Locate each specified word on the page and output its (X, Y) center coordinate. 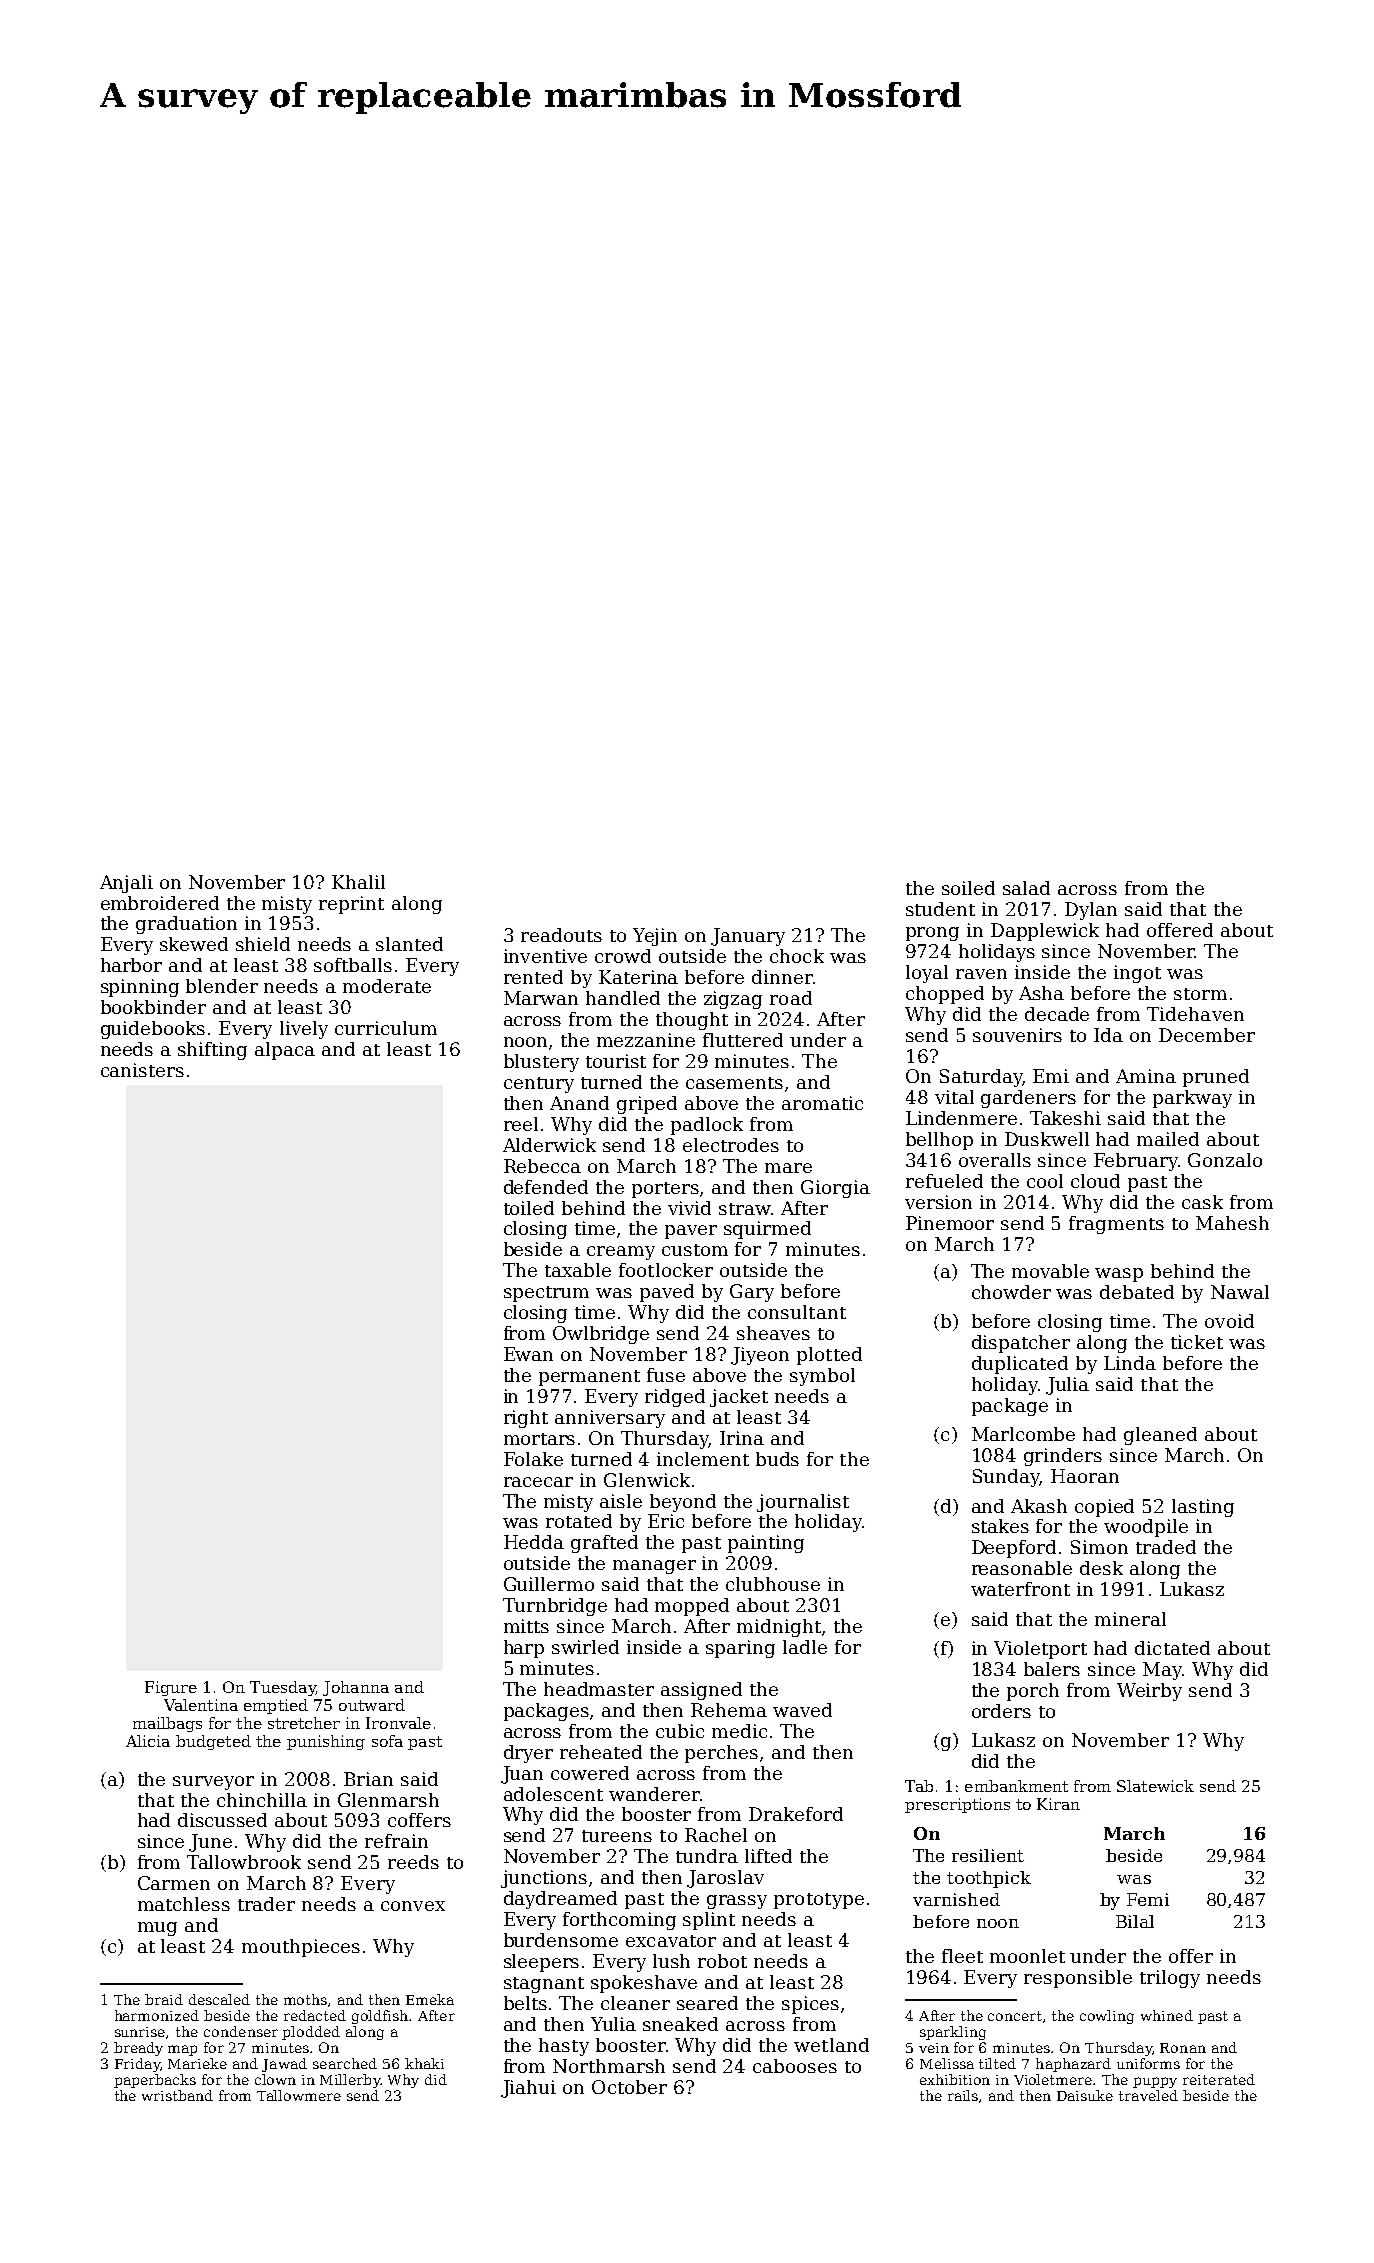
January (748, 937)
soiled (968, 888)
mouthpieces (301, 1948)
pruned (1216, 1078)
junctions (544, 1879)
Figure (171, 1688)
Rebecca (542, 1166)
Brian (368, 1779)
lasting (1203, 1508)
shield (263, 944)
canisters (142, 1070)
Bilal (1135, 1921)
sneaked (680, 2024)
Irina (742, 1438)
